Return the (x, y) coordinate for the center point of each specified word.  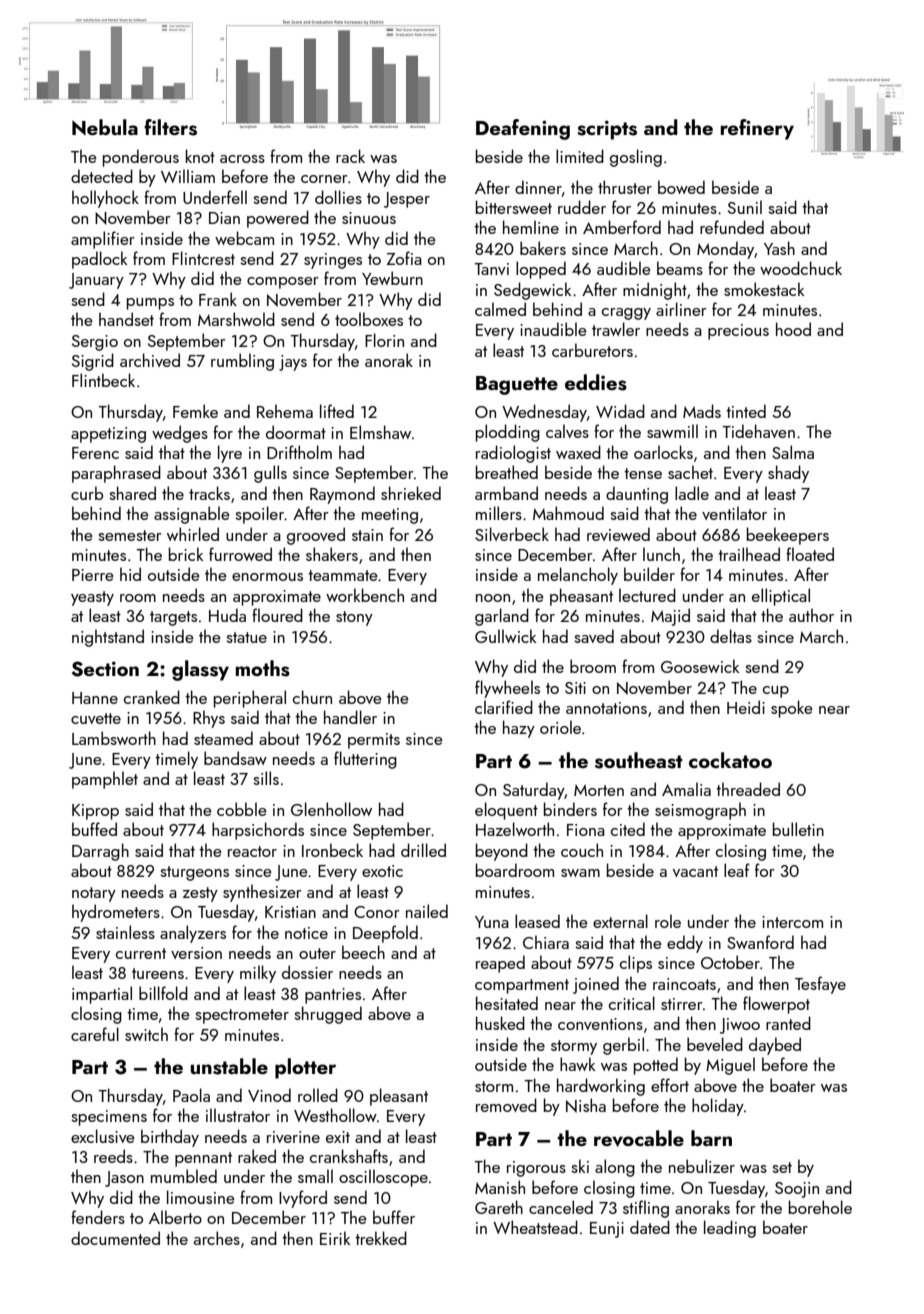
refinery (757, 129)
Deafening (523, 129)
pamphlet (105, 780)
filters (170, 127)
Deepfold (385, 934)
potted (656, 1066)
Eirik (335, 1238)
